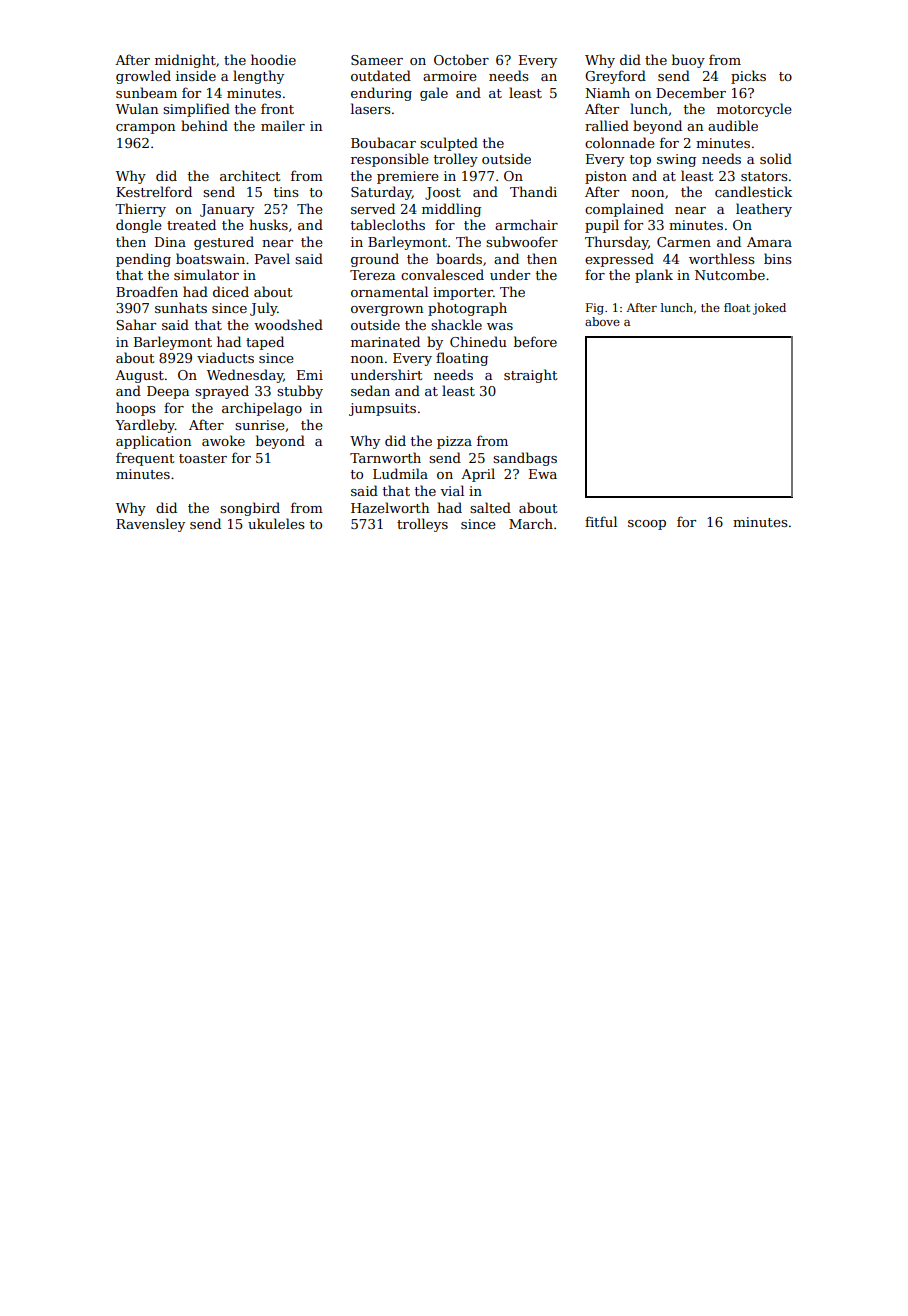  I want to click on Sahar, so click(136, 324).
